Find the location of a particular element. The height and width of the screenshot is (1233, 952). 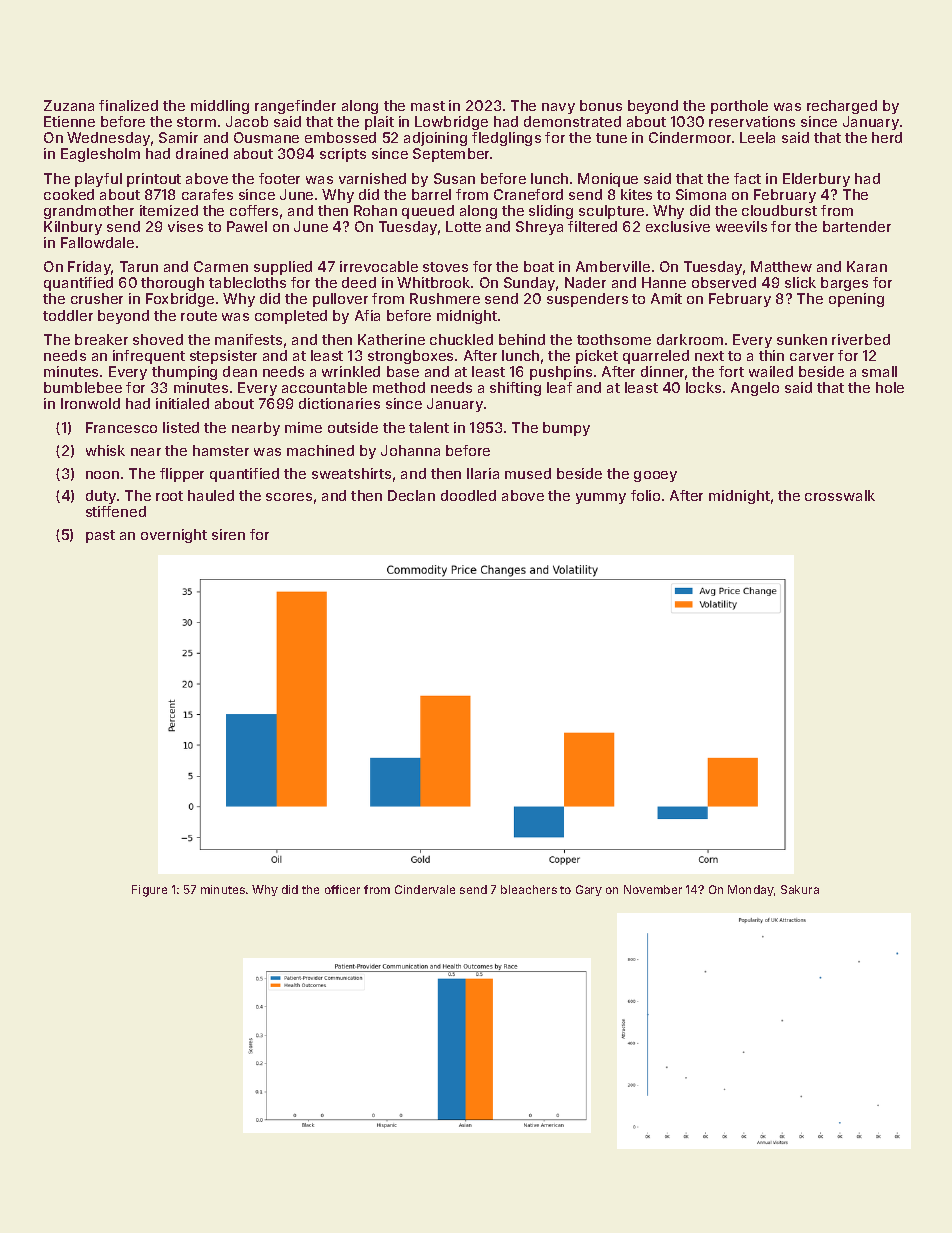

officer is located at coordinates (342, 889).
